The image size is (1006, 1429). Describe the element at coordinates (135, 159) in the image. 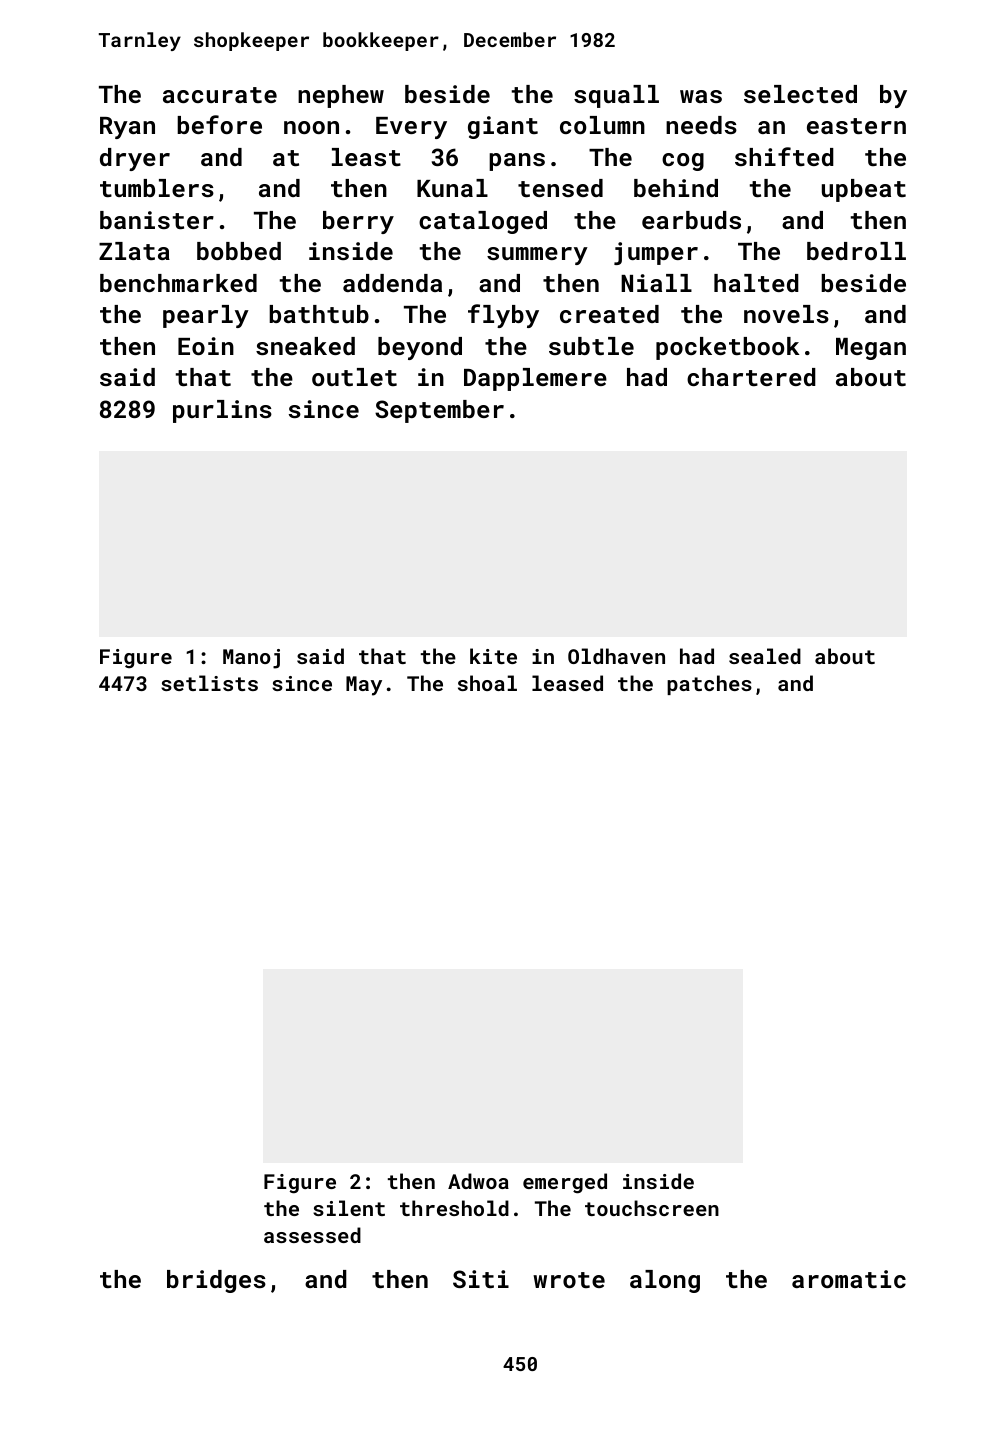

I see `dryer` at that location.
